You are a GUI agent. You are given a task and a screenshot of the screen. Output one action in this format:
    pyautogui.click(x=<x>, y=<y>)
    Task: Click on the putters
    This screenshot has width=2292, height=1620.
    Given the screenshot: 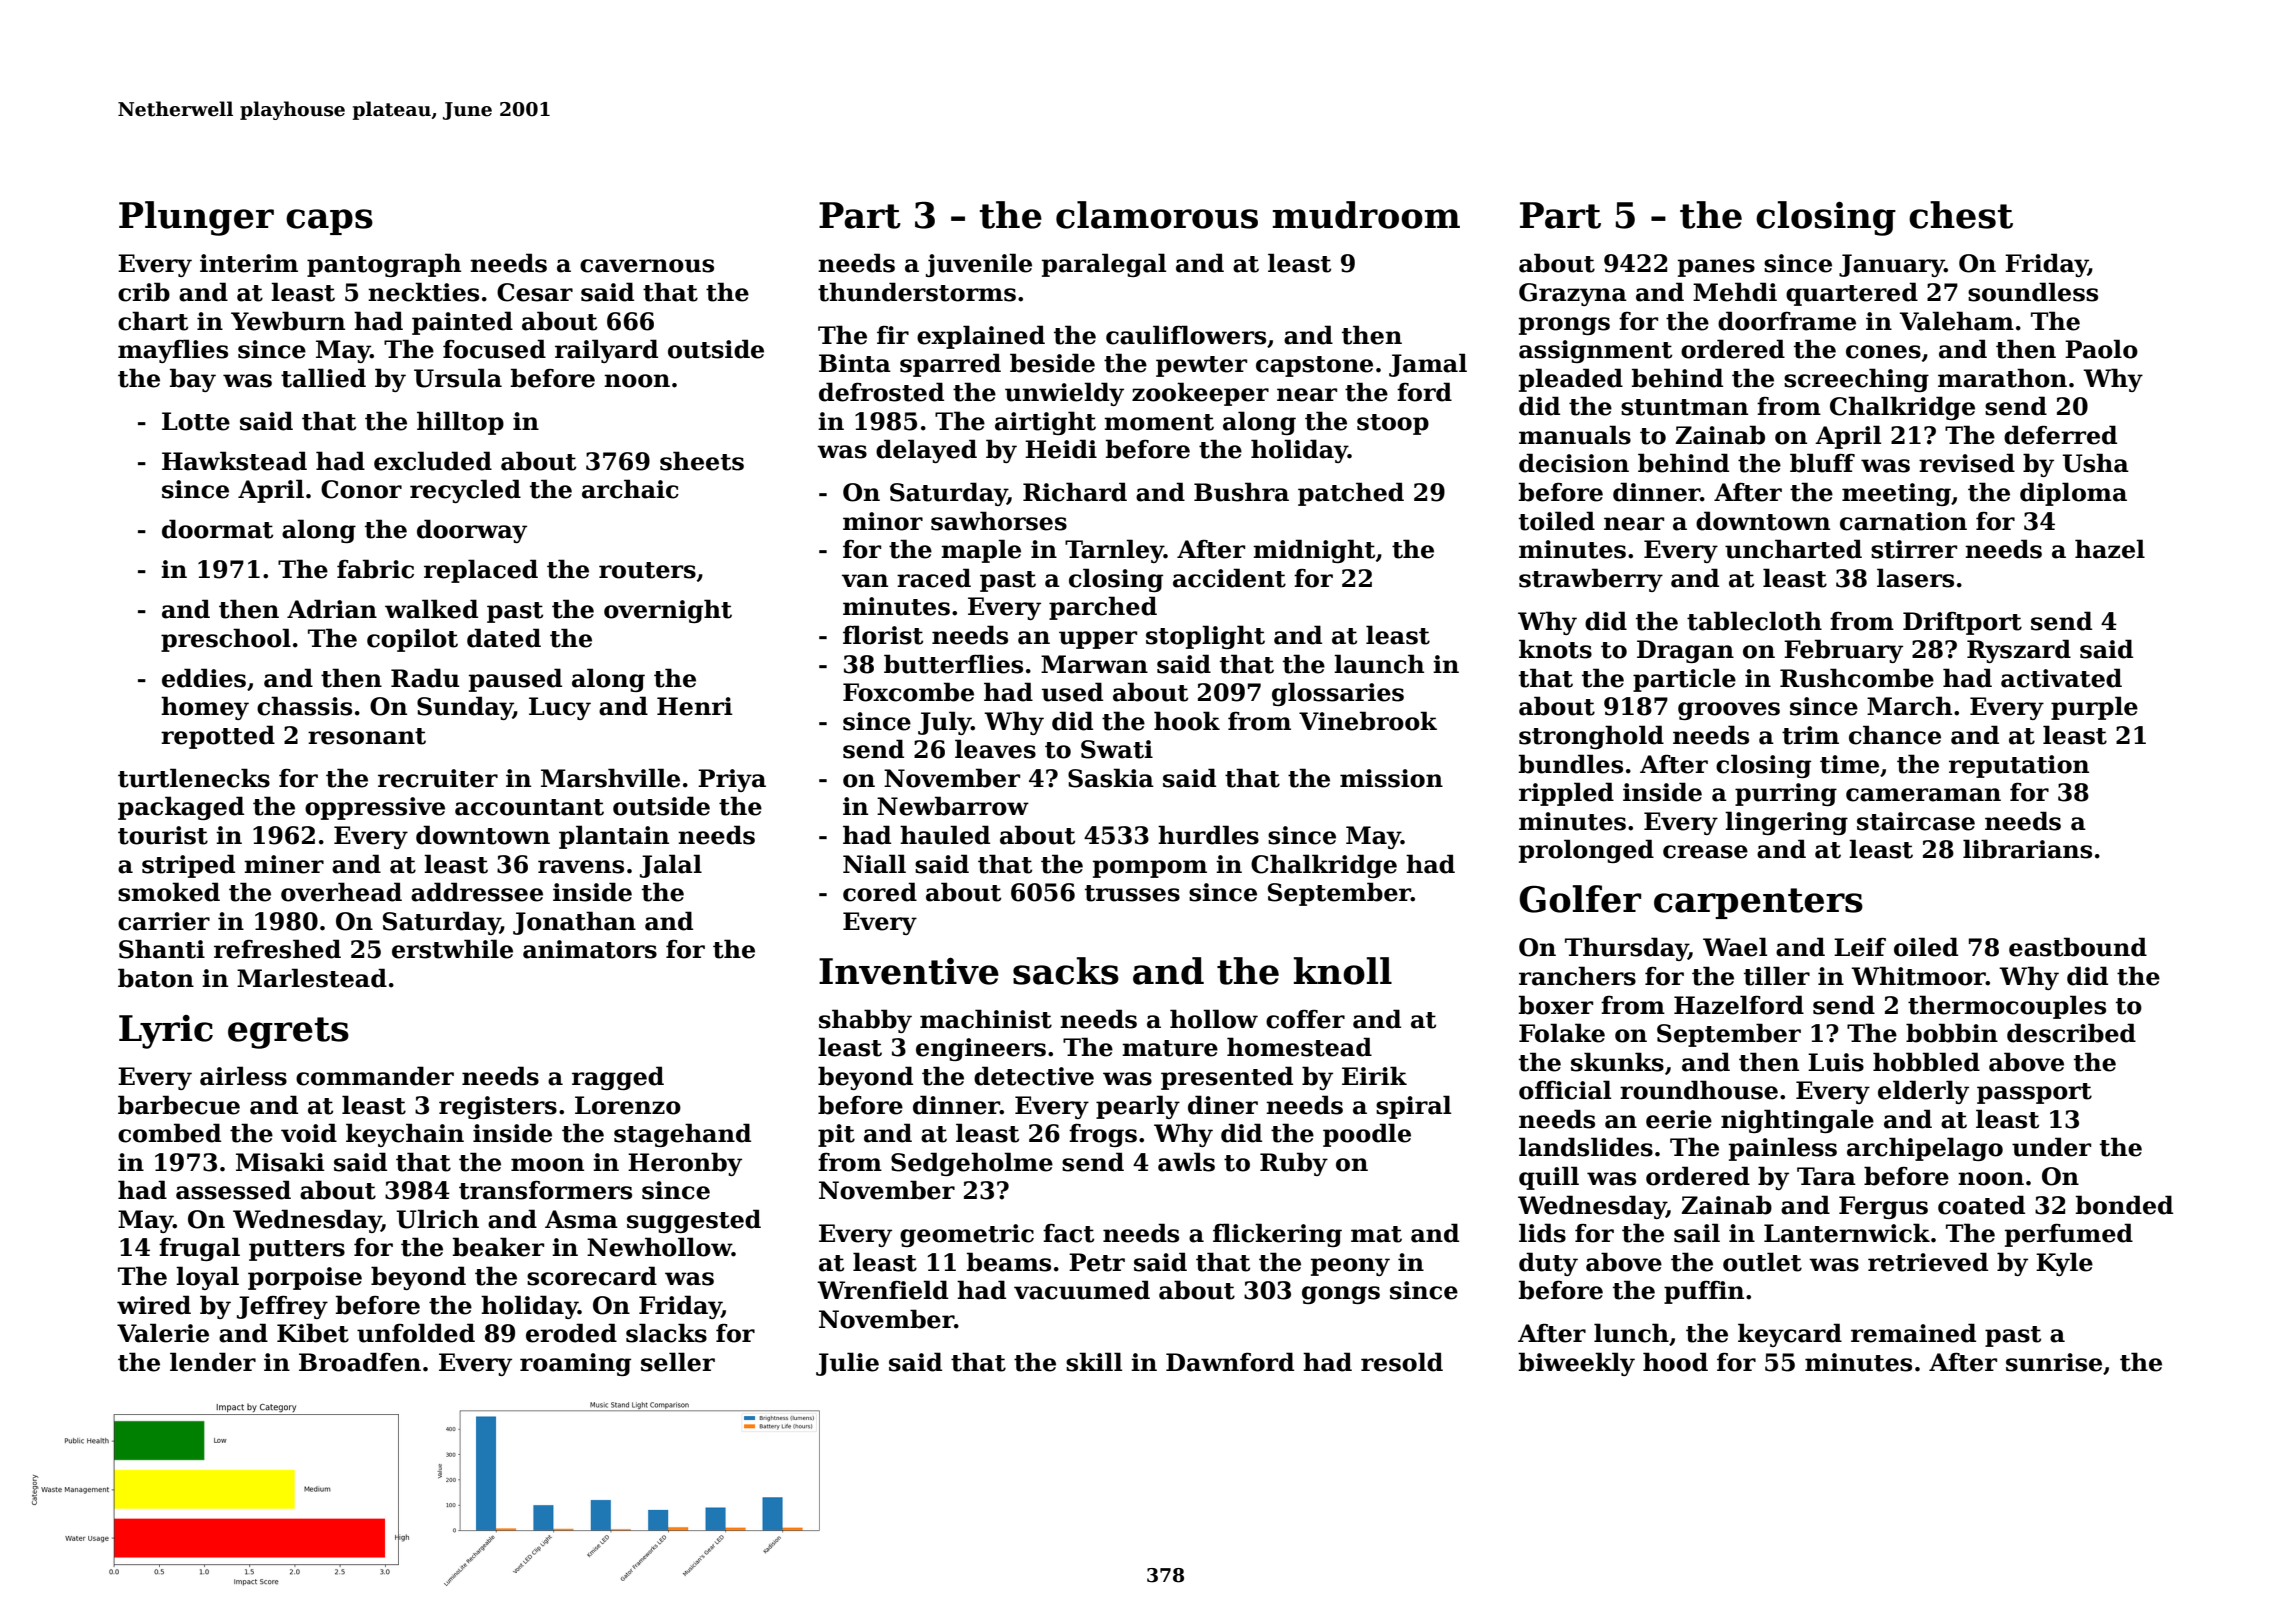 What is the action you would take?
    pyautogui.click(x=297, y=1250)
